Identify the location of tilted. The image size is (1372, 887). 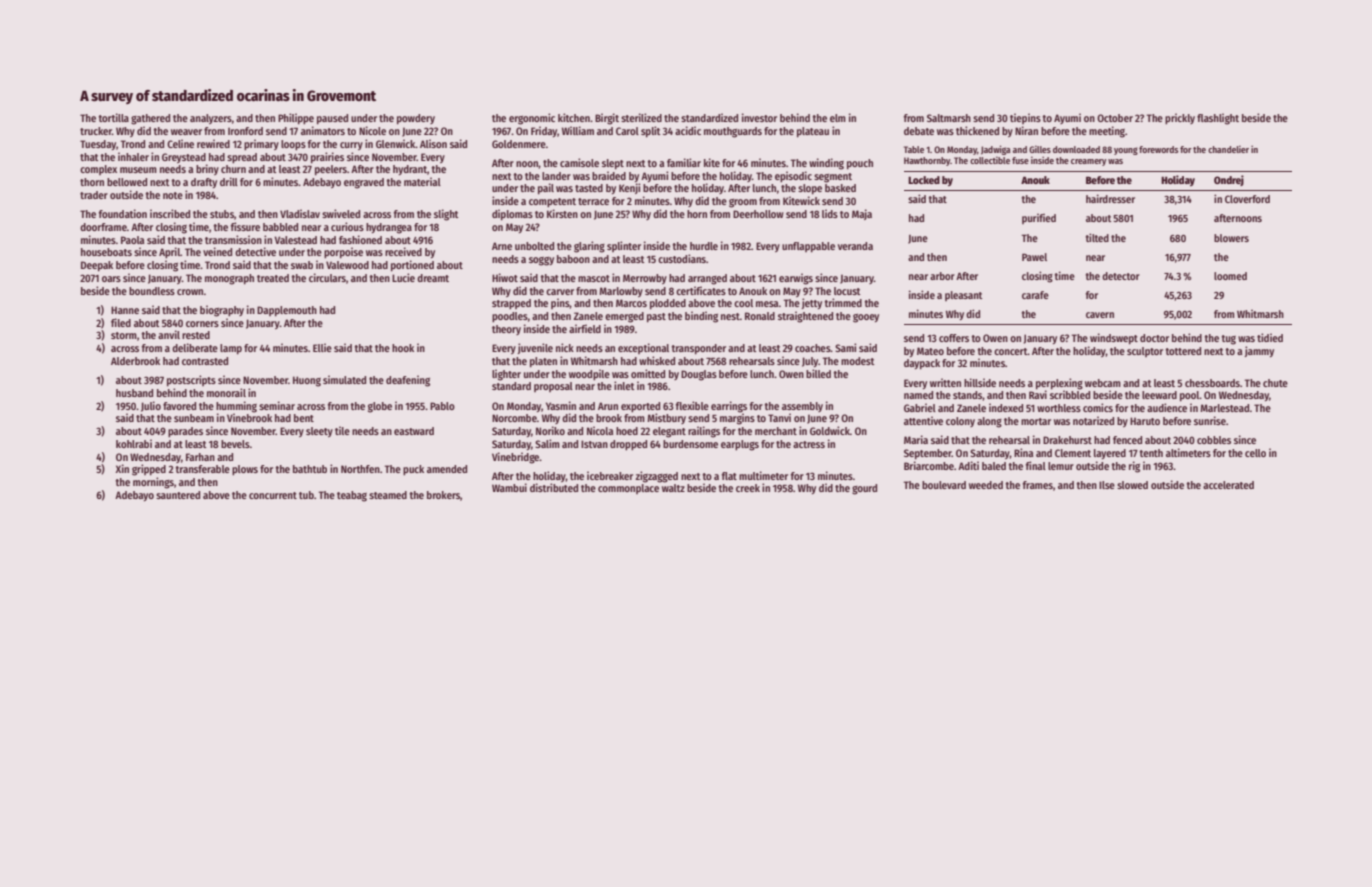
(1097, 237).
